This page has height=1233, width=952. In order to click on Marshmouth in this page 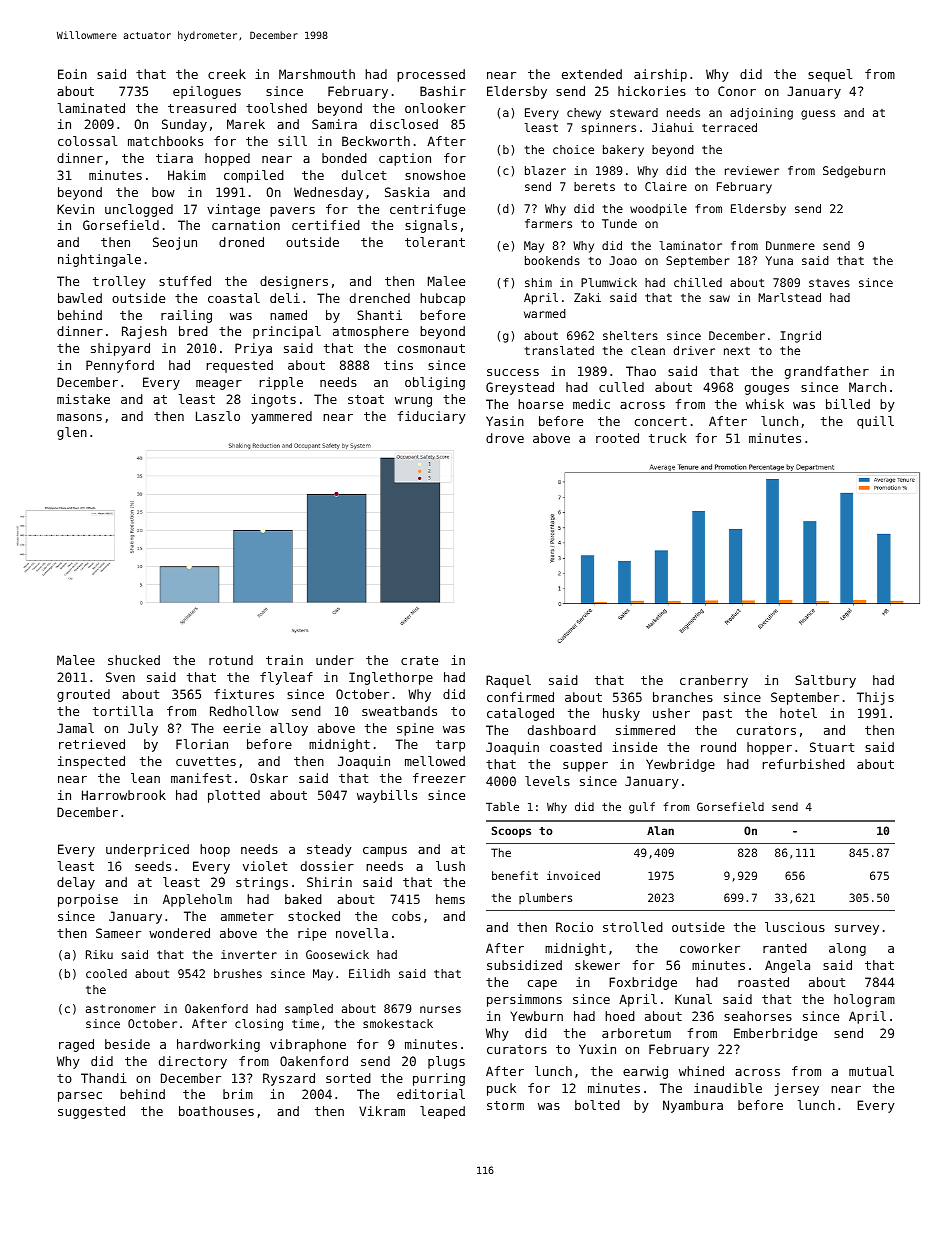, I will do `click(317, 74)`.
